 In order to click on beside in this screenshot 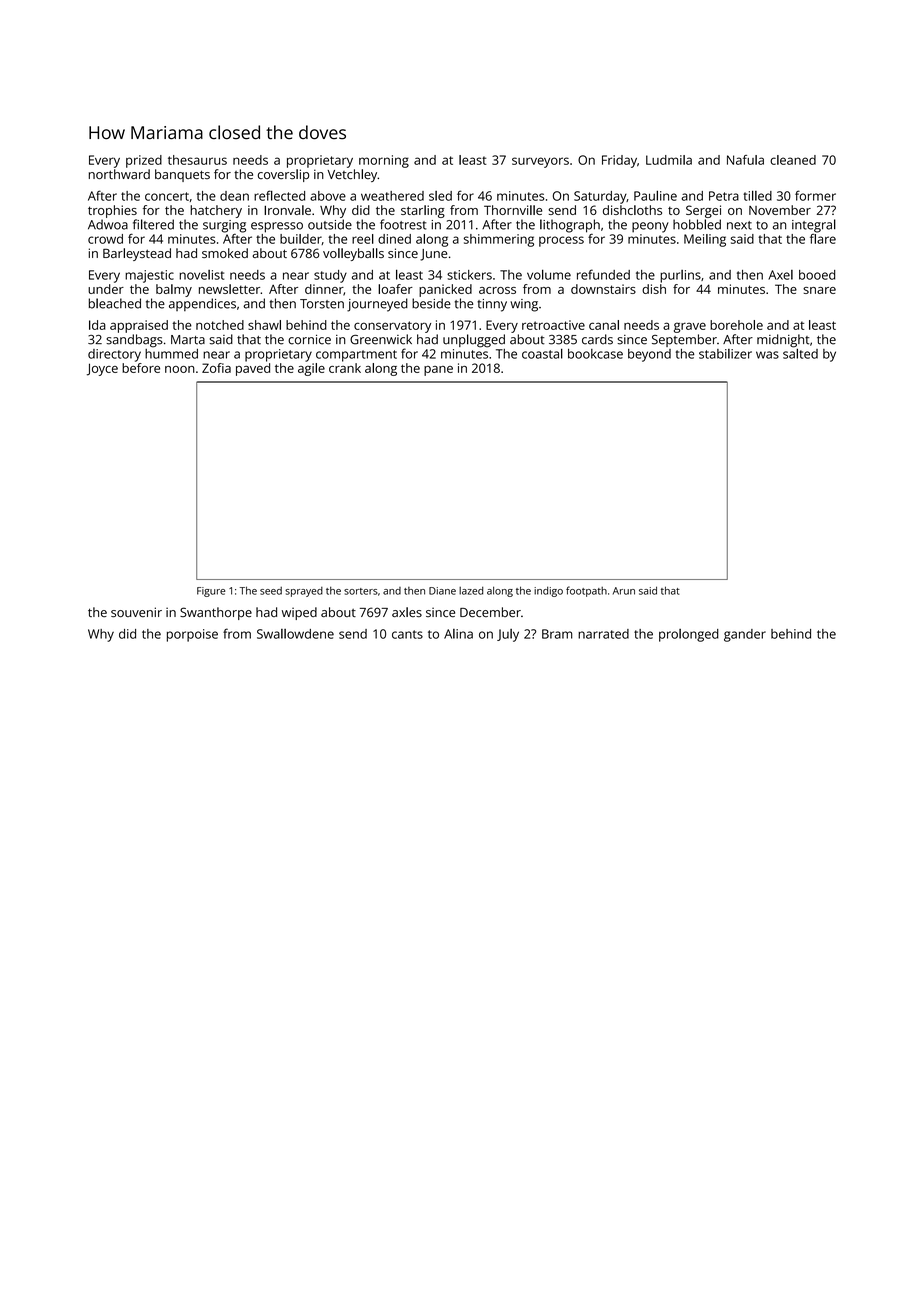, I will do `click(431, 303)`.
